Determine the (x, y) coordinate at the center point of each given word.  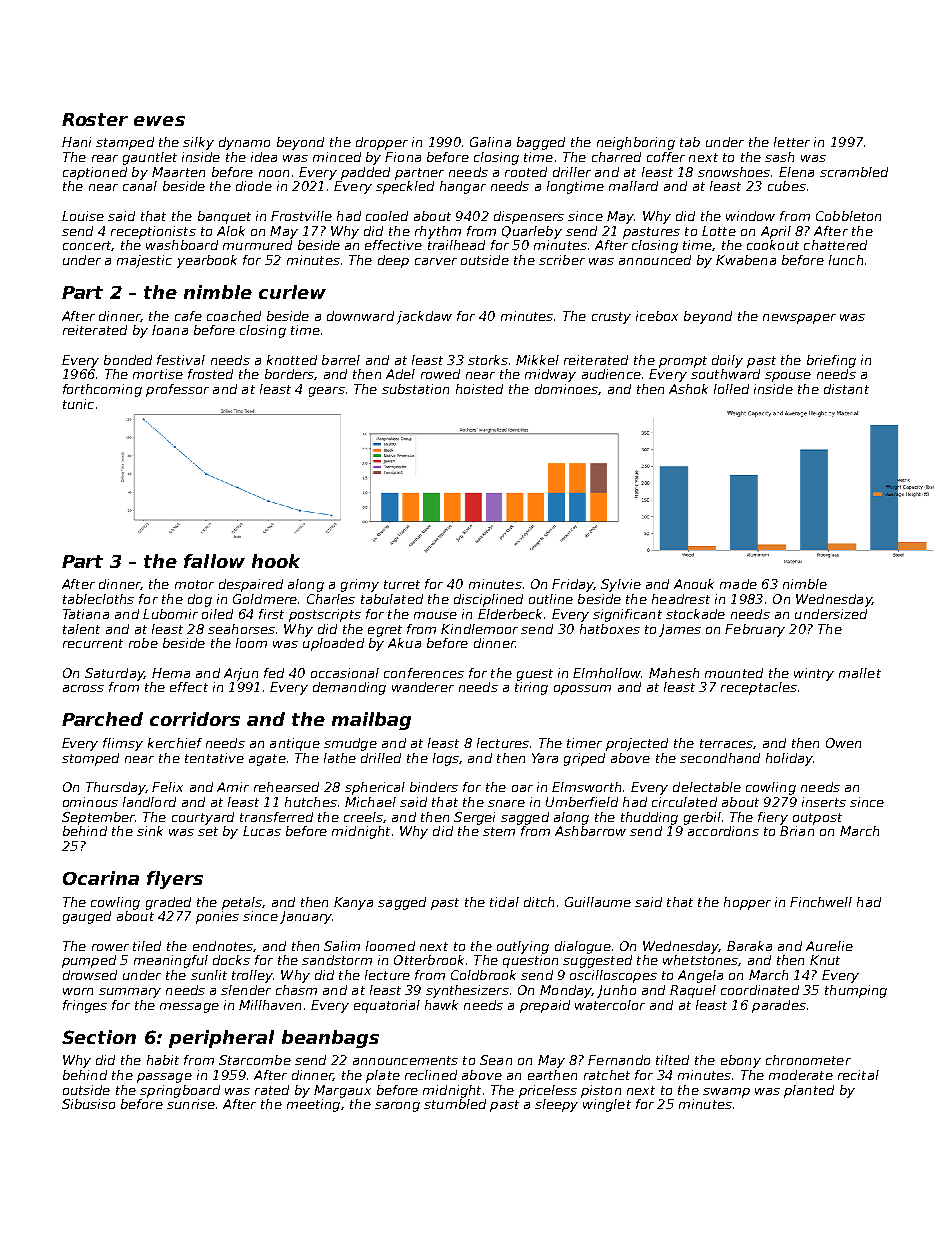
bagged (541, 143)
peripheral (221, 1039)
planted (809, 1091)
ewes (159, 121)
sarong (397, 1107)
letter (792, 142)
